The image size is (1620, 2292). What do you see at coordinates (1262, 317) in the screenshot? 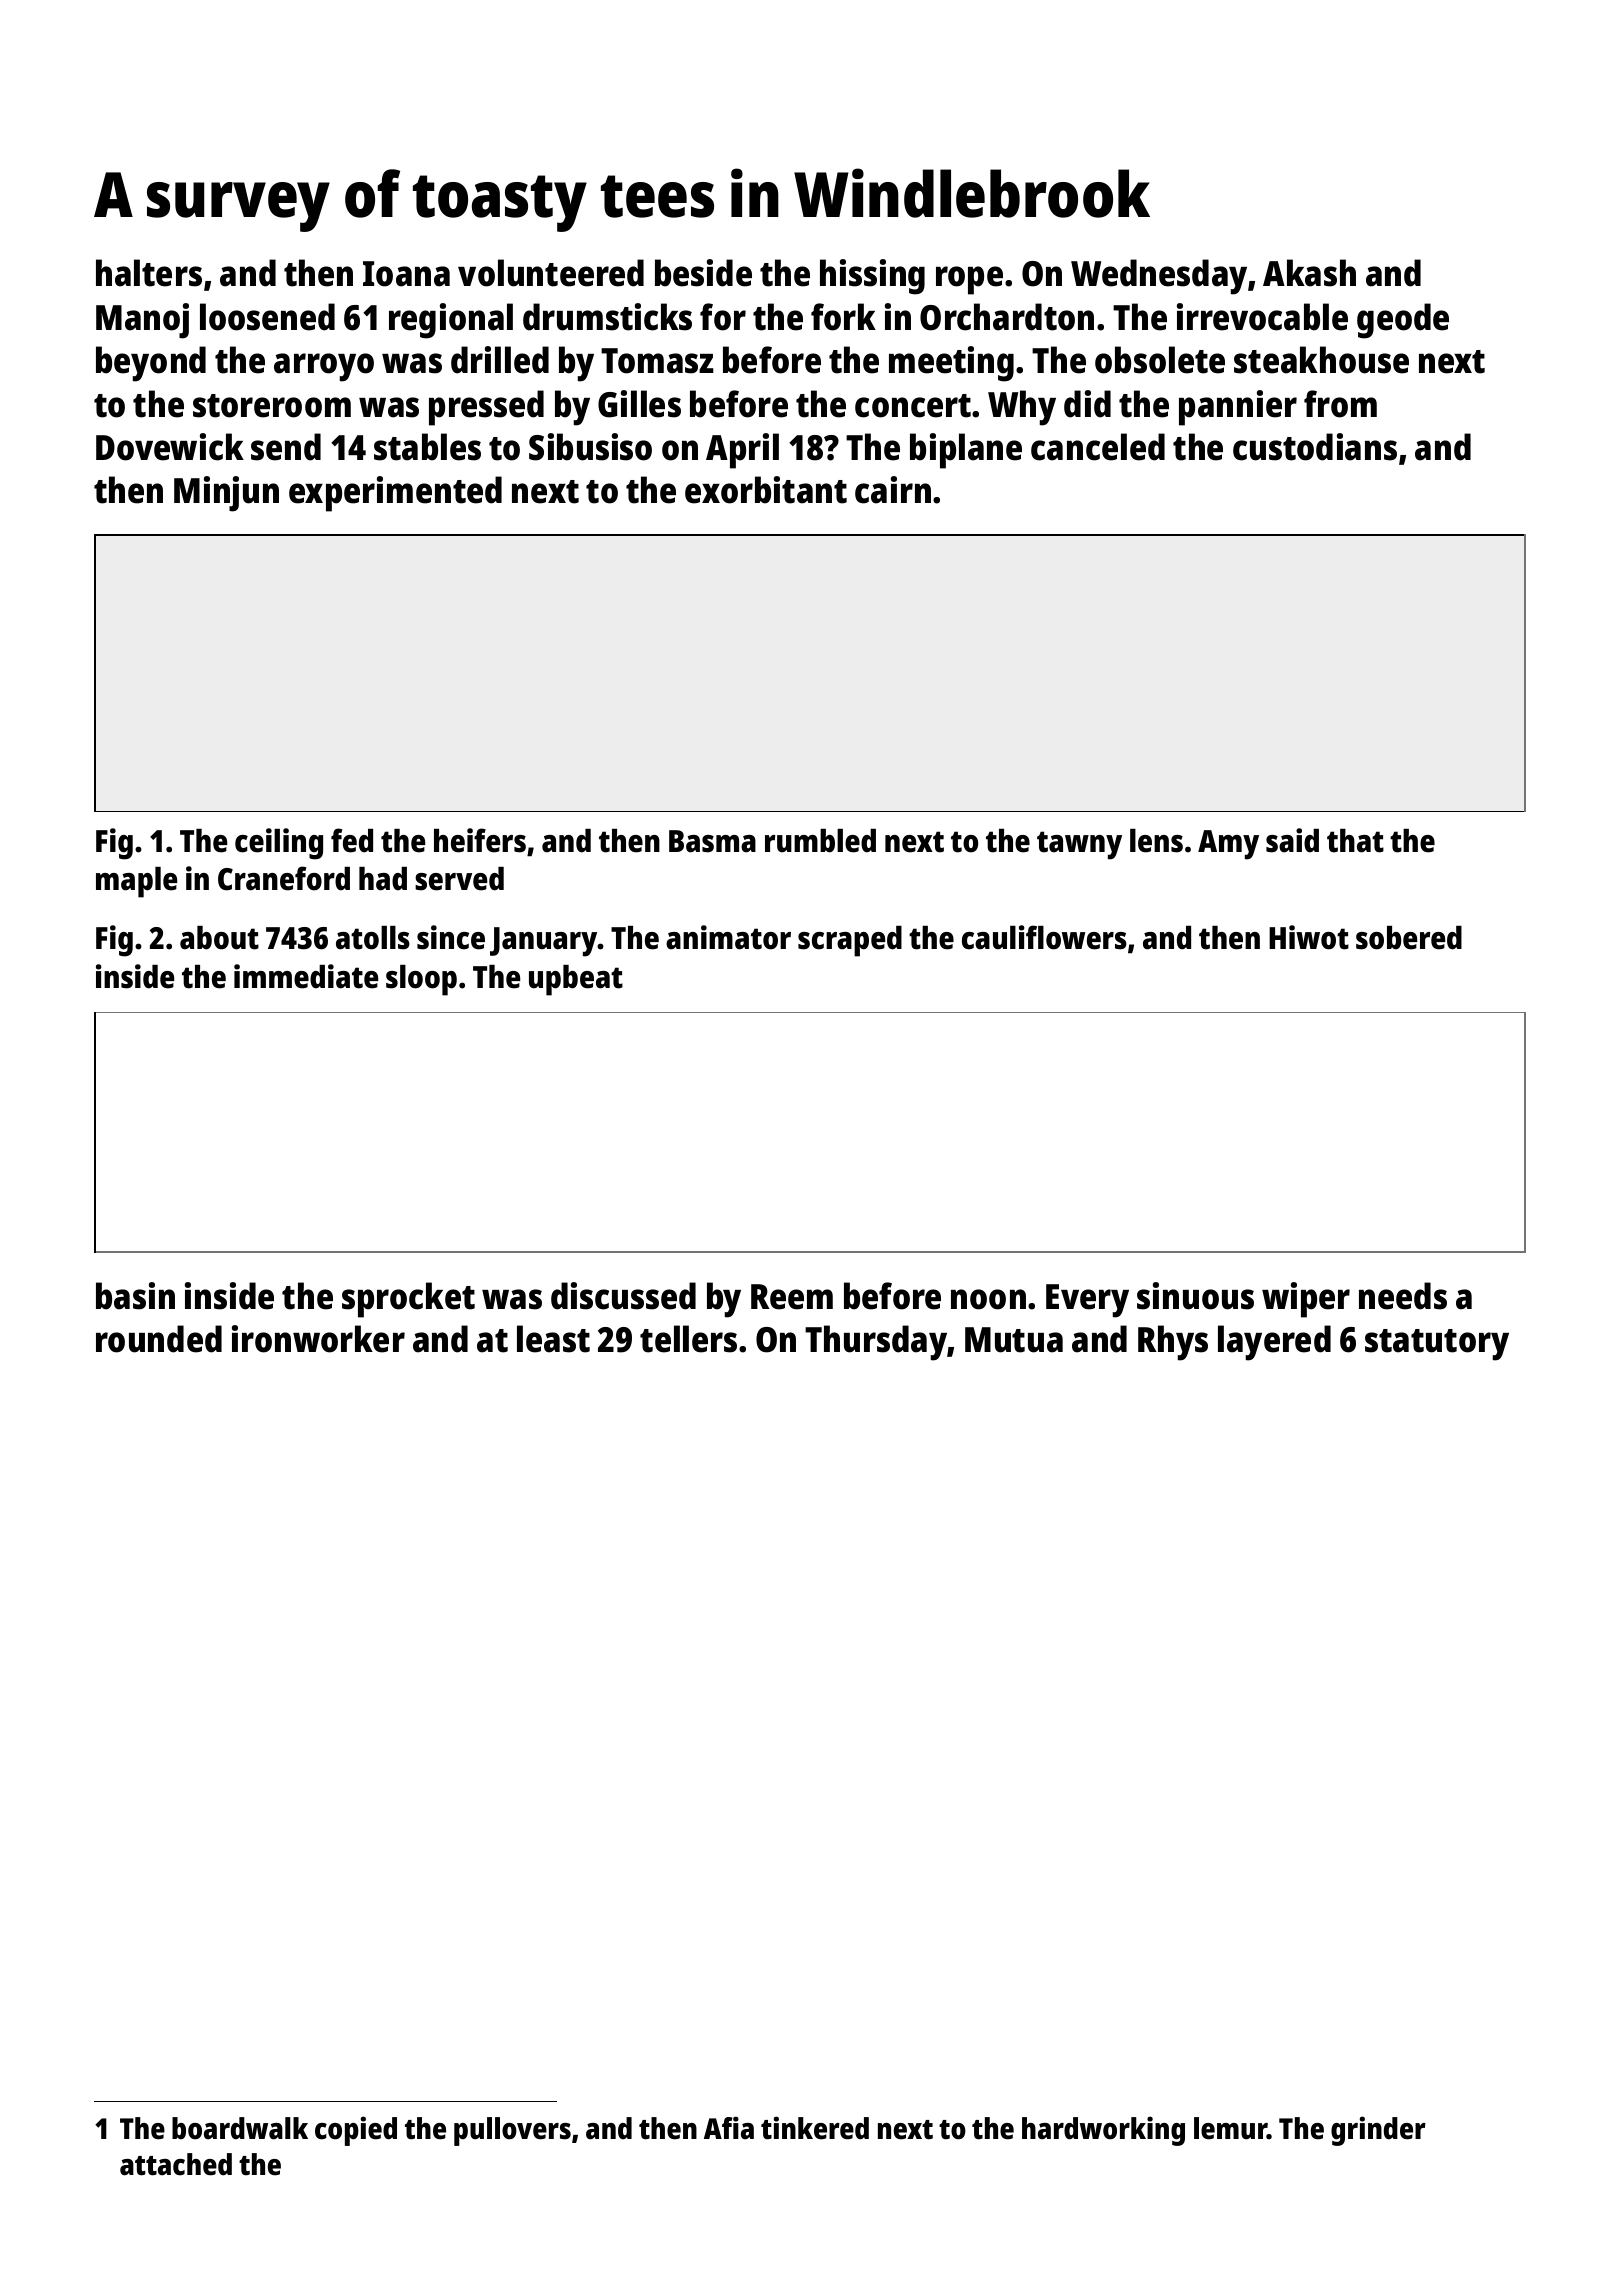
I see `irrevocable` at bounding box center [1262, 317].
